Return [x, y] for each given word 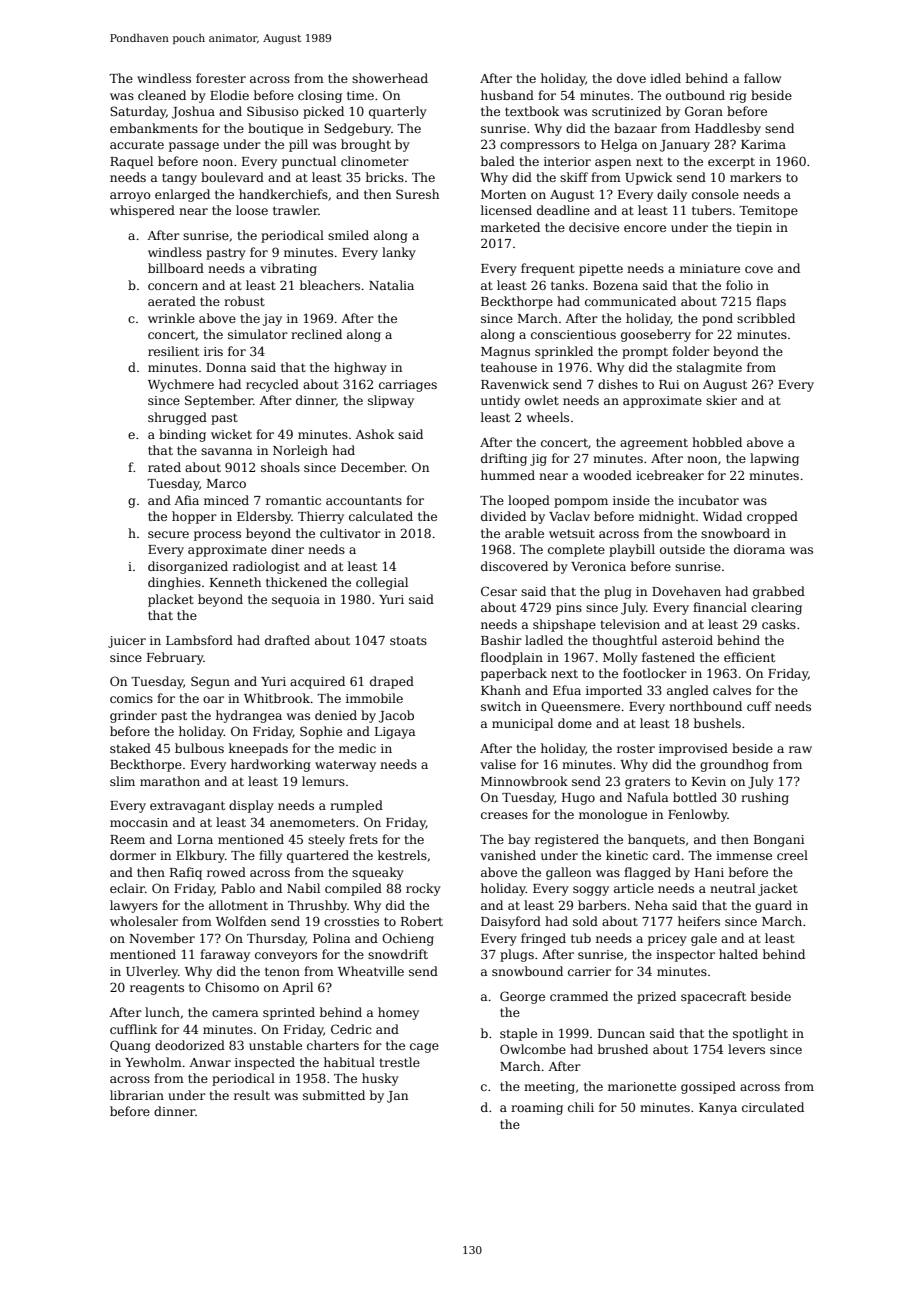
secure [168, 534]
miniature [710, 268]
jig [538, 460]
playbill [632, 550]
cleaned [162, 95]
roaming [537, 1109]
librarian [137, 1095]
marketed [510, 227]
